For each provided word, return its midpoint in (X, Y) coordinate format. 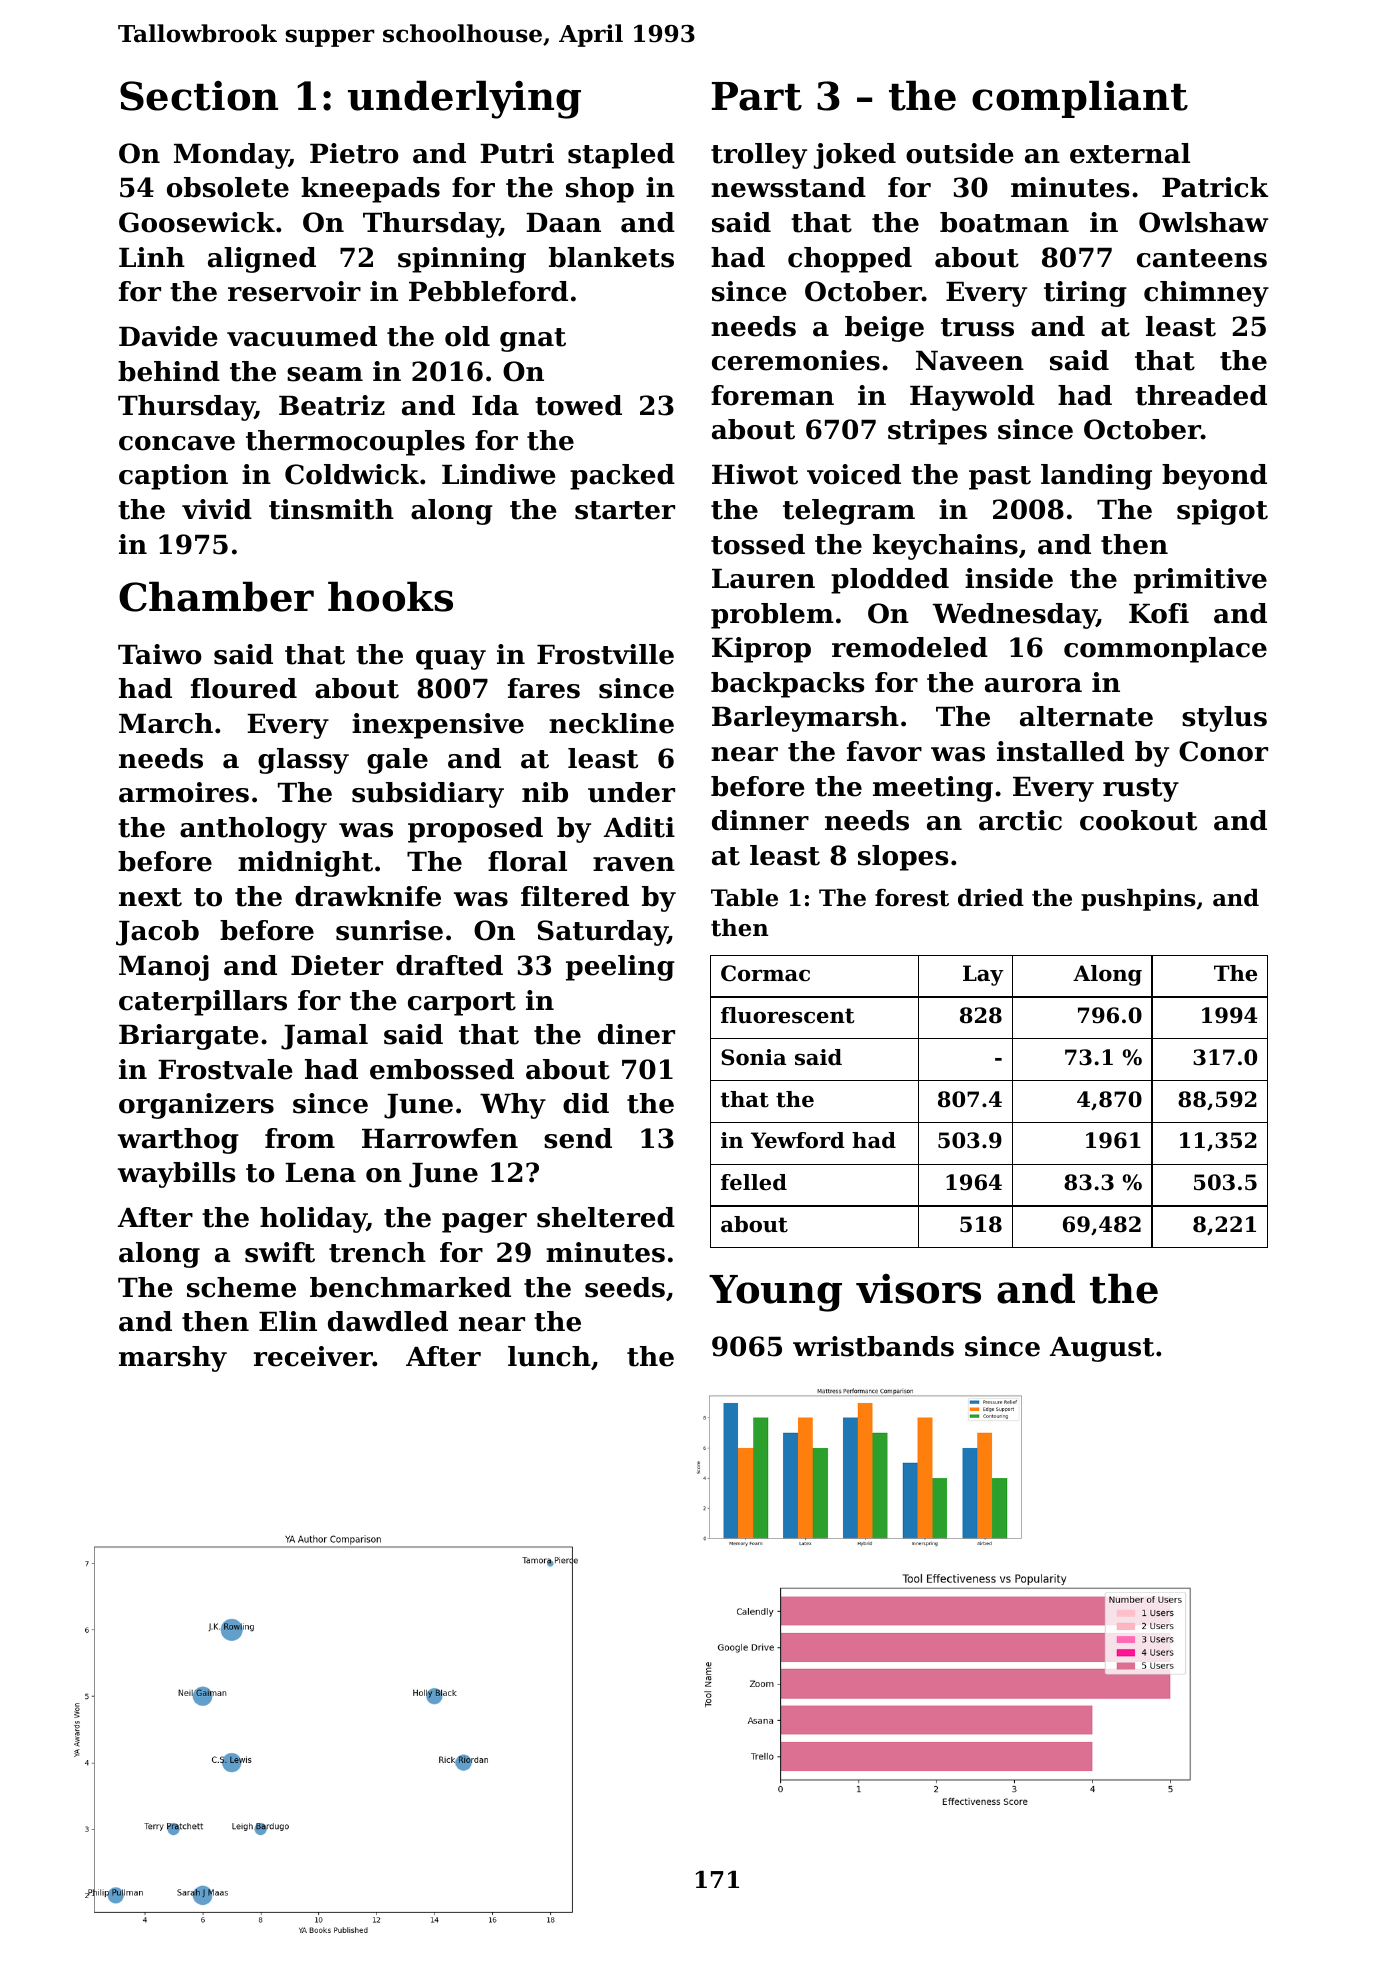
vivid (217, 509)
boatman (1004, 222)
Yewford (798, 1140)
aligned (262, 260)
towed (578, 405)
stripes (937, 432)
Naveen (970, 361)
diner (636, 1034)
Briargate (188, 1037)
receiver (313, 1356)
